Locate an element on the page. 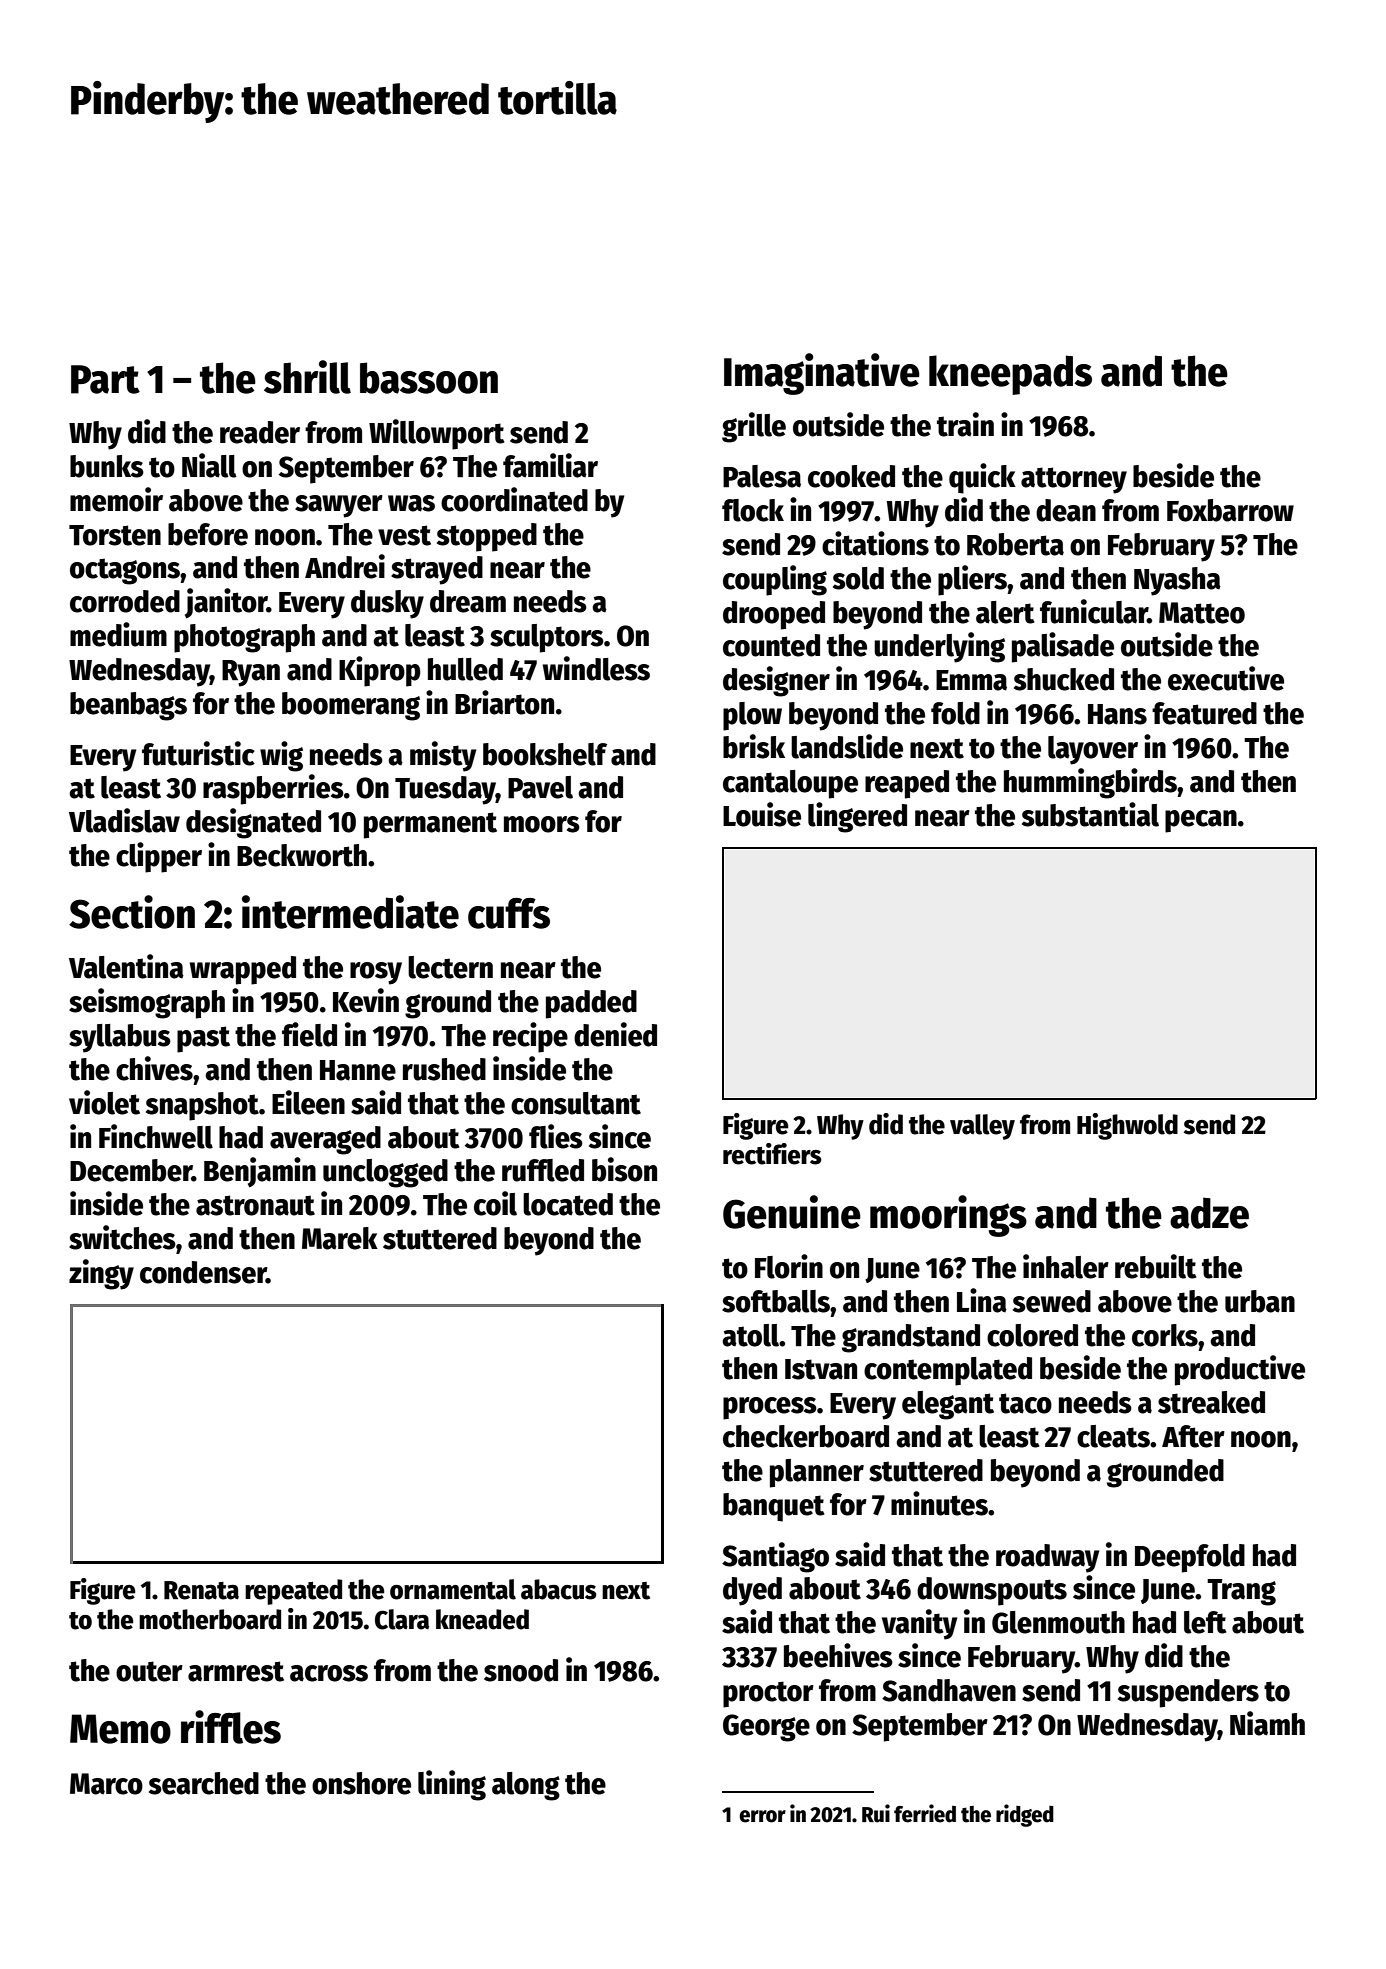 The image size is (1386, 1969). atoll is located at coordinates (750, 1335).
